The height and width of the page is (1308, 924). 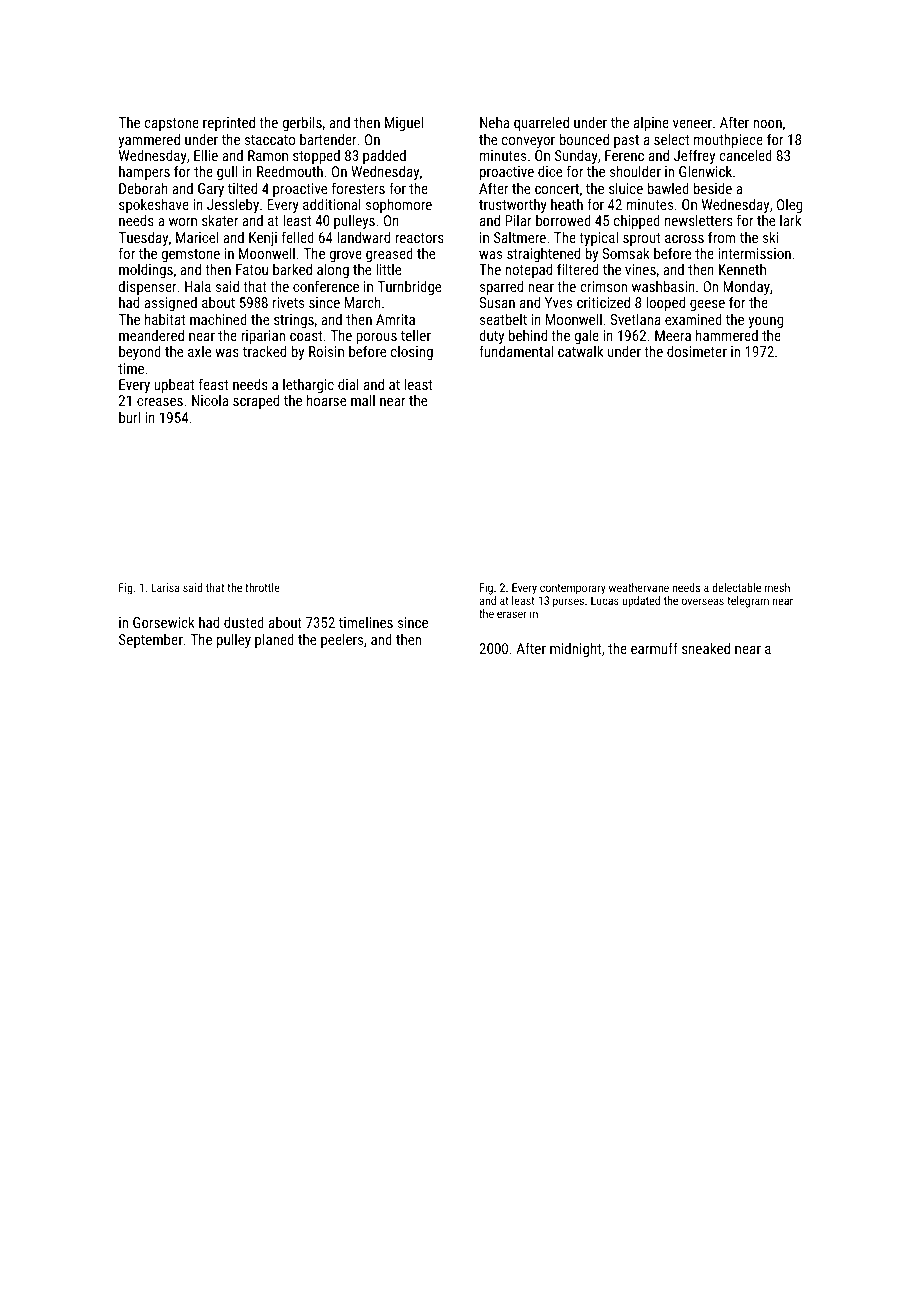 I want to click on beyond, so click(x=140, y=352).
